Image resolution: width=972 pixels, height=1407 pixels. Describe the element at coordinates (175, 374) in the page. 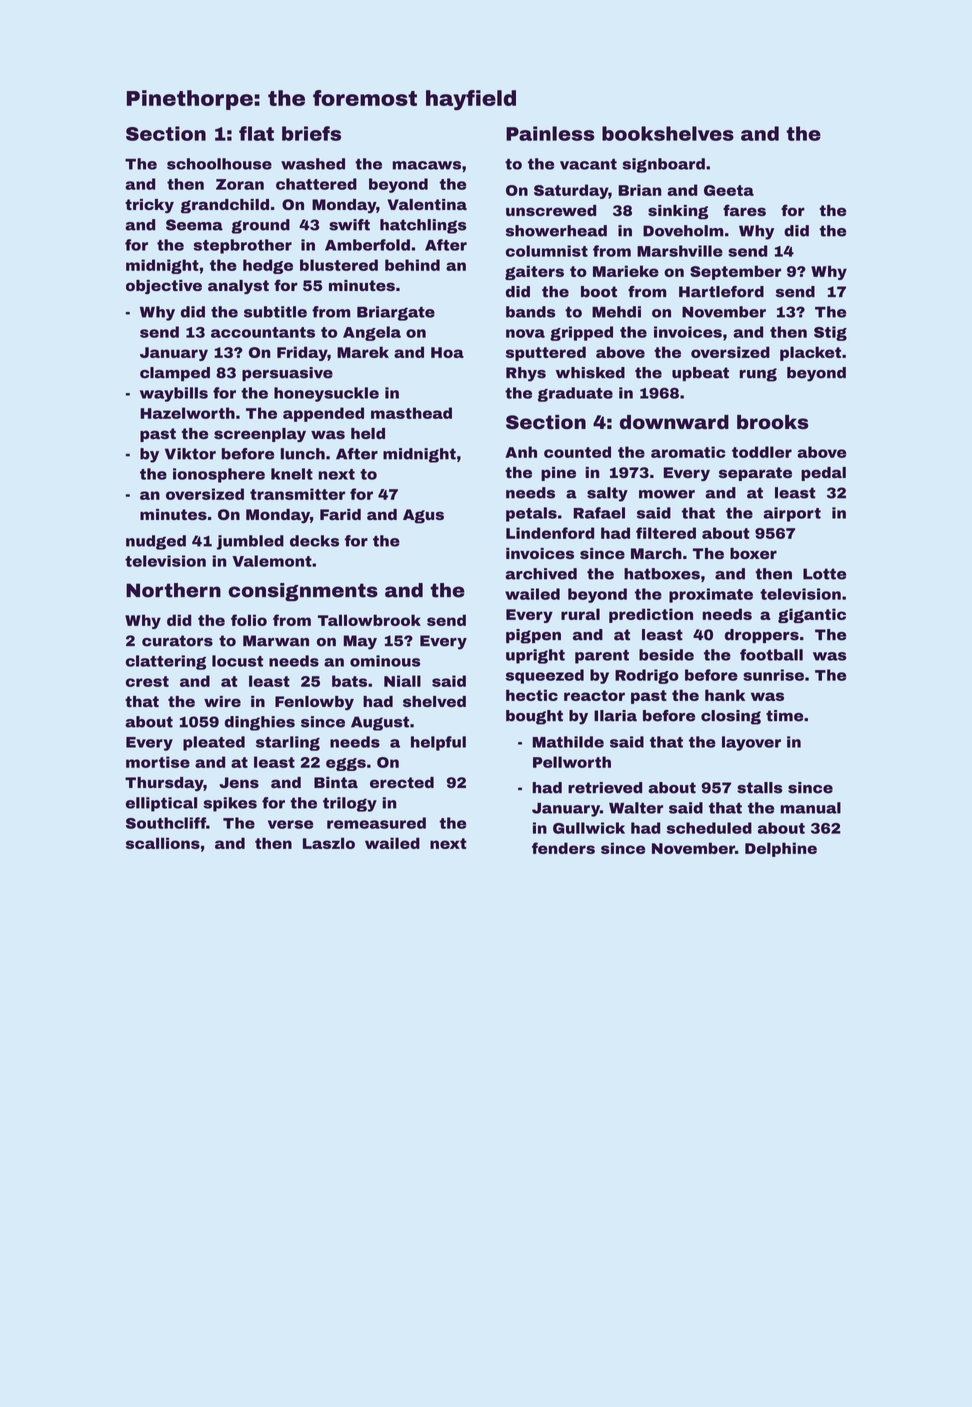

I see `clamped` at that location.
